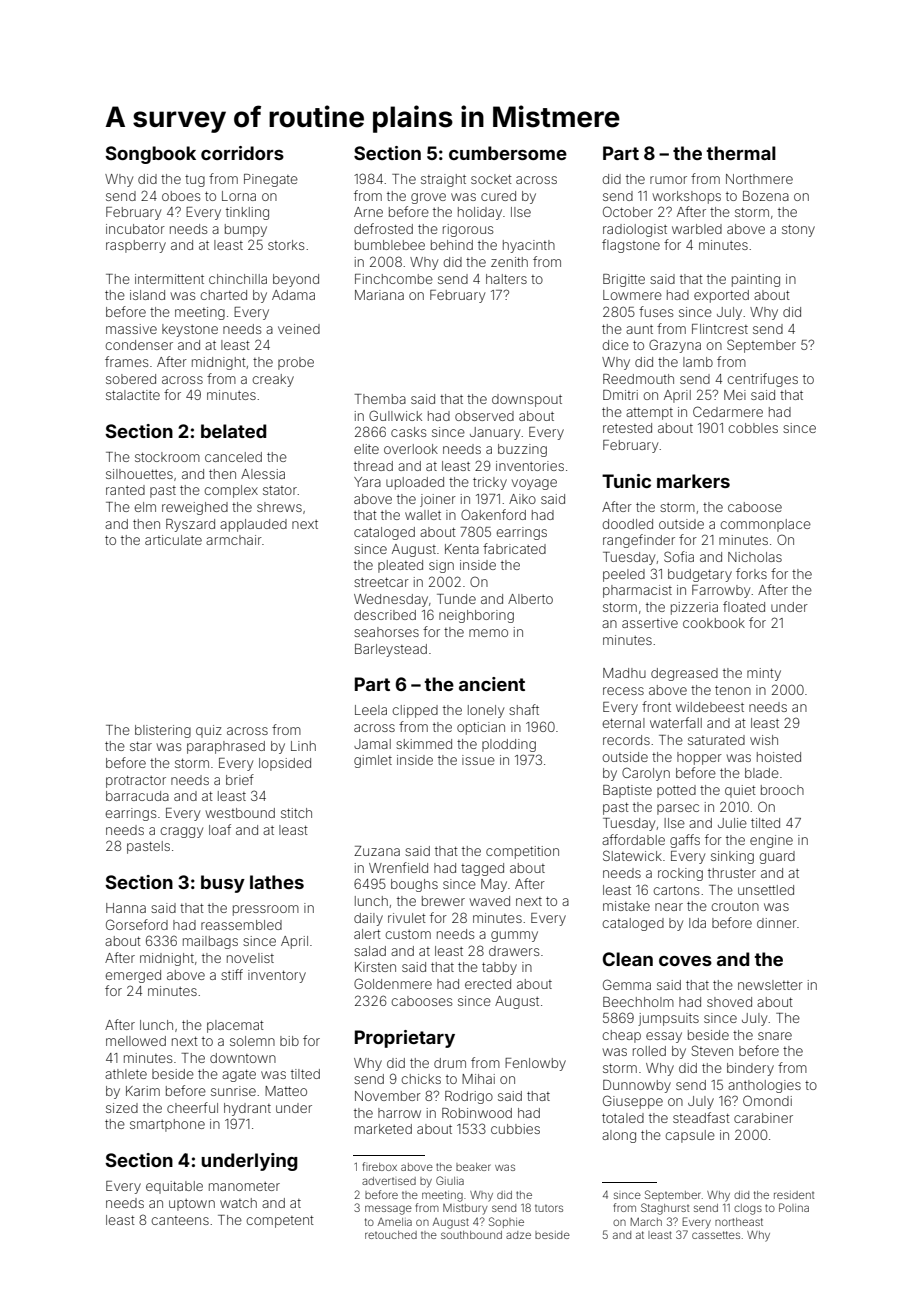 The height and width of the page is (1308, 924). What do you see at coordinates (488, 984) in the page?
I see `erected` at bounding box center [488, 984].
